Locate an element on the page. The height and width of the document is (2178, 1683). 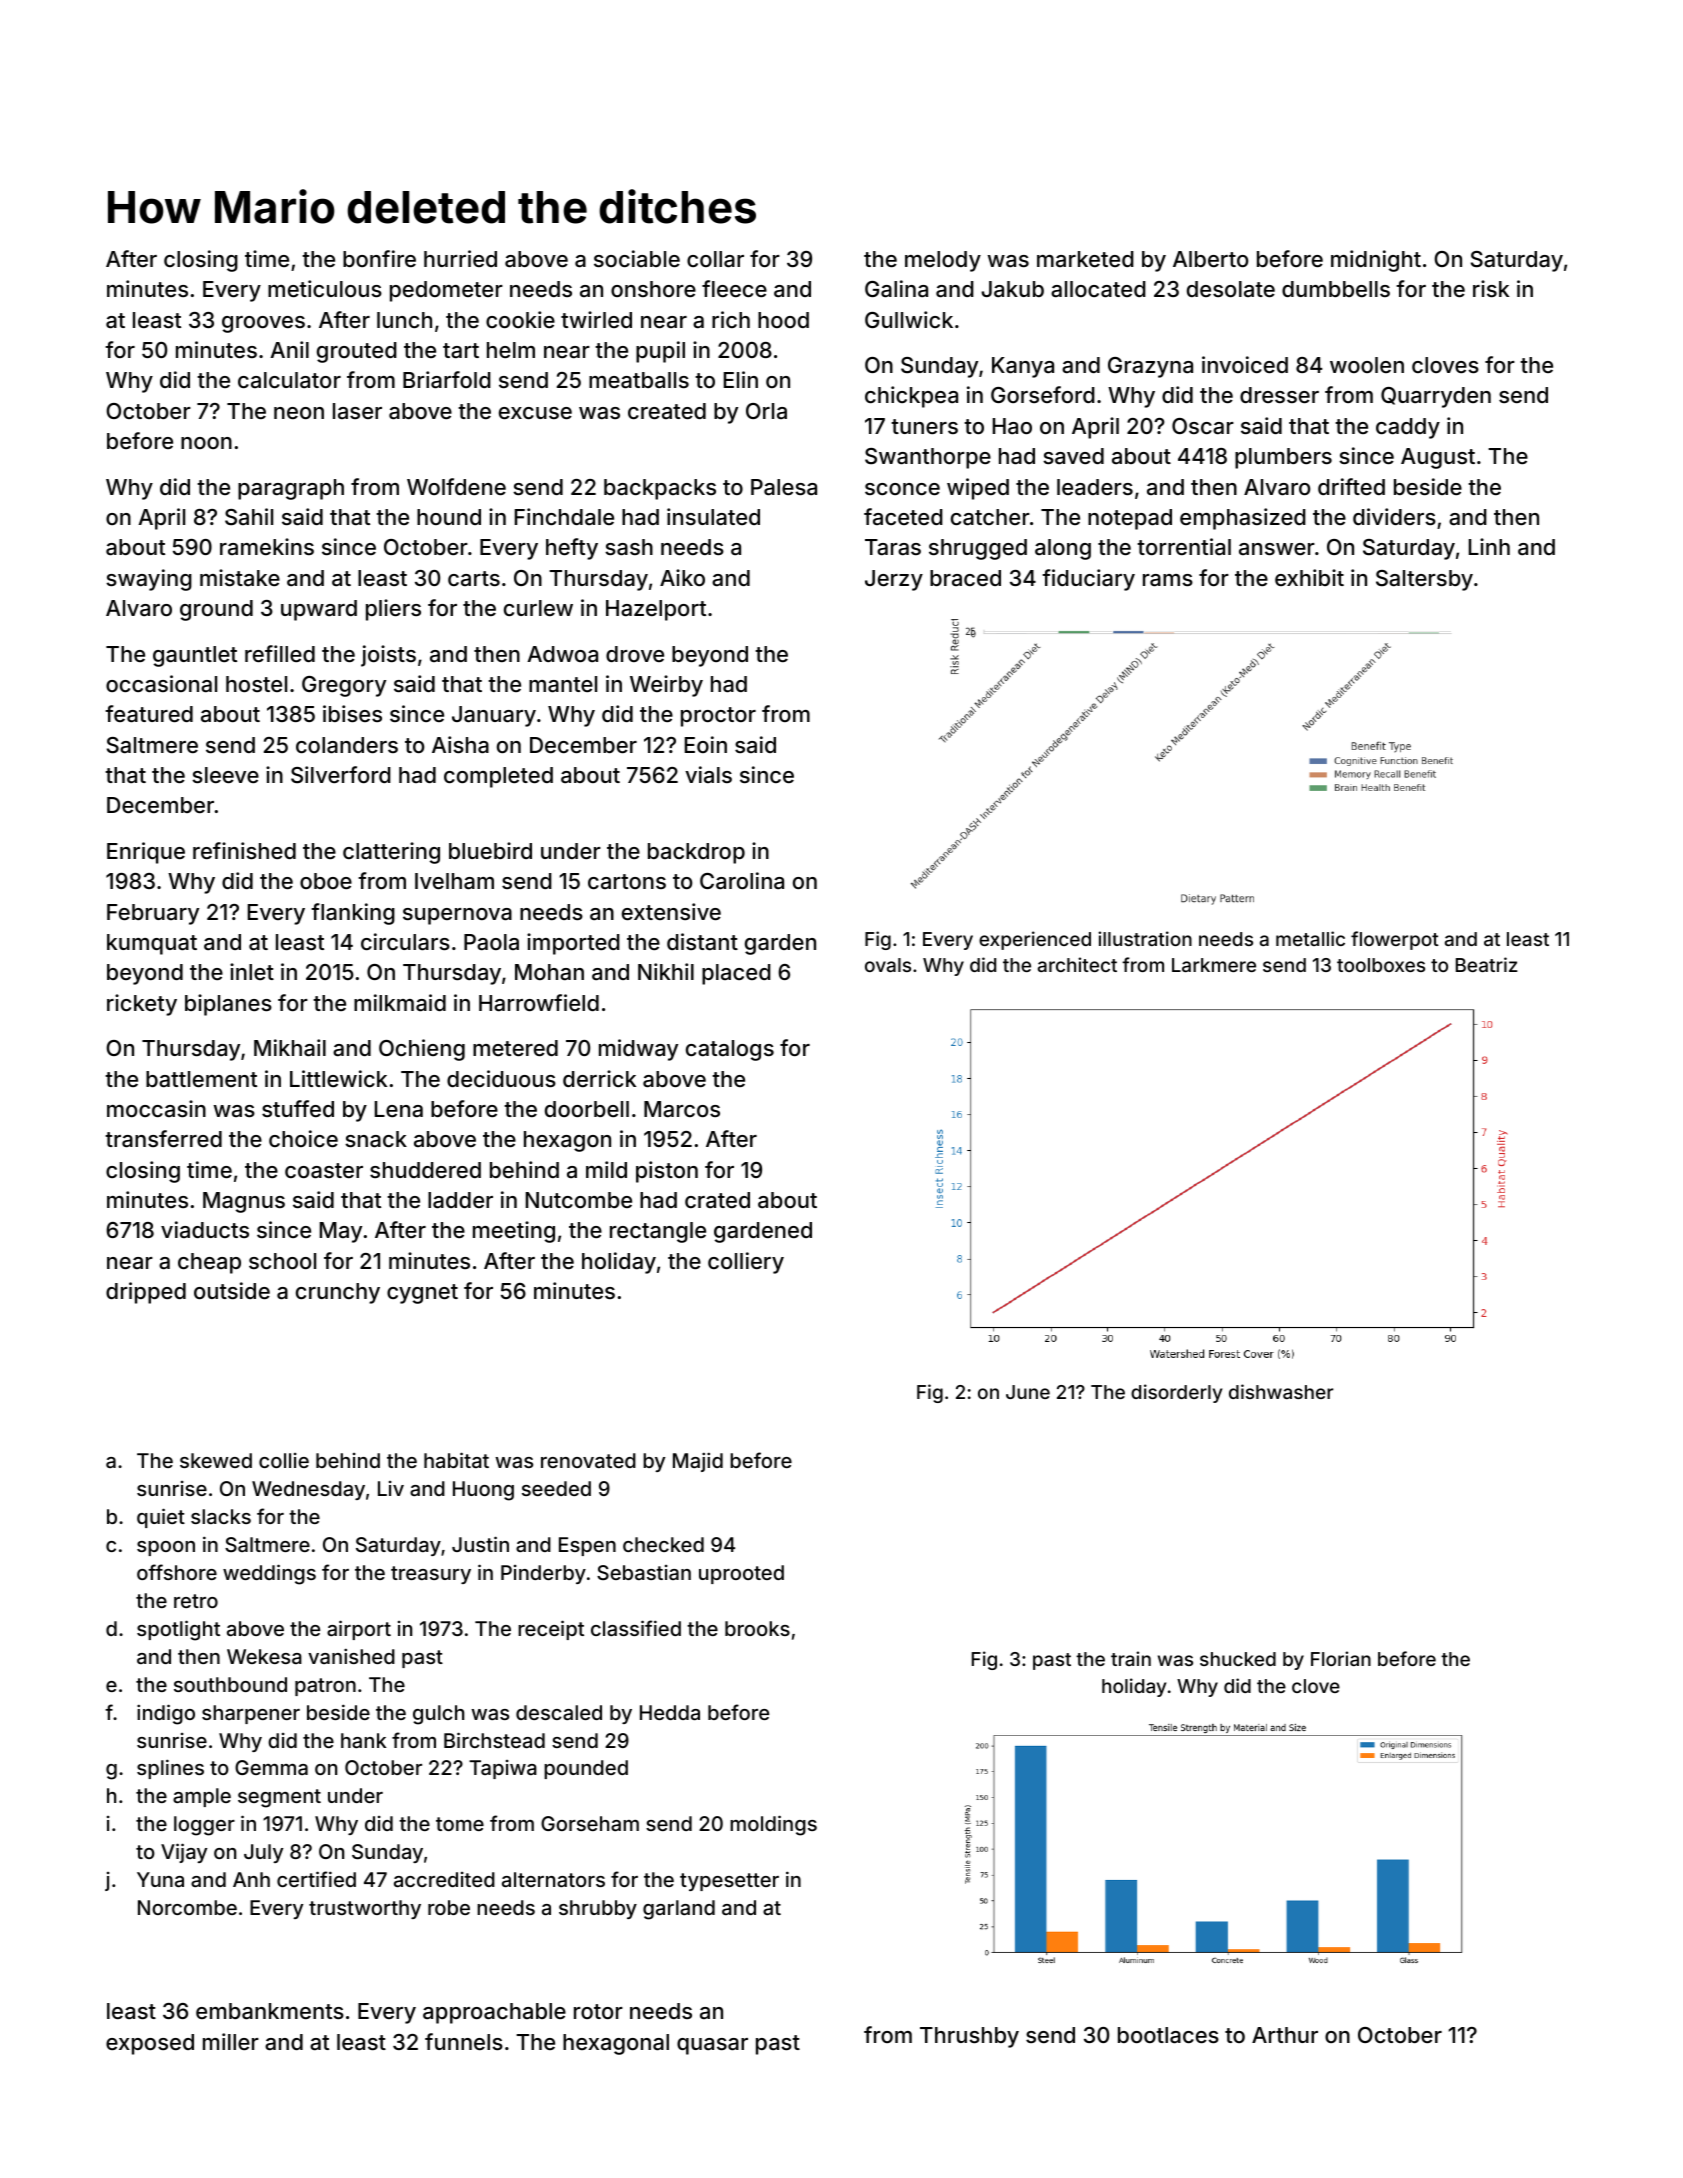
Ochieng is located at coordinates (422, 1050).
